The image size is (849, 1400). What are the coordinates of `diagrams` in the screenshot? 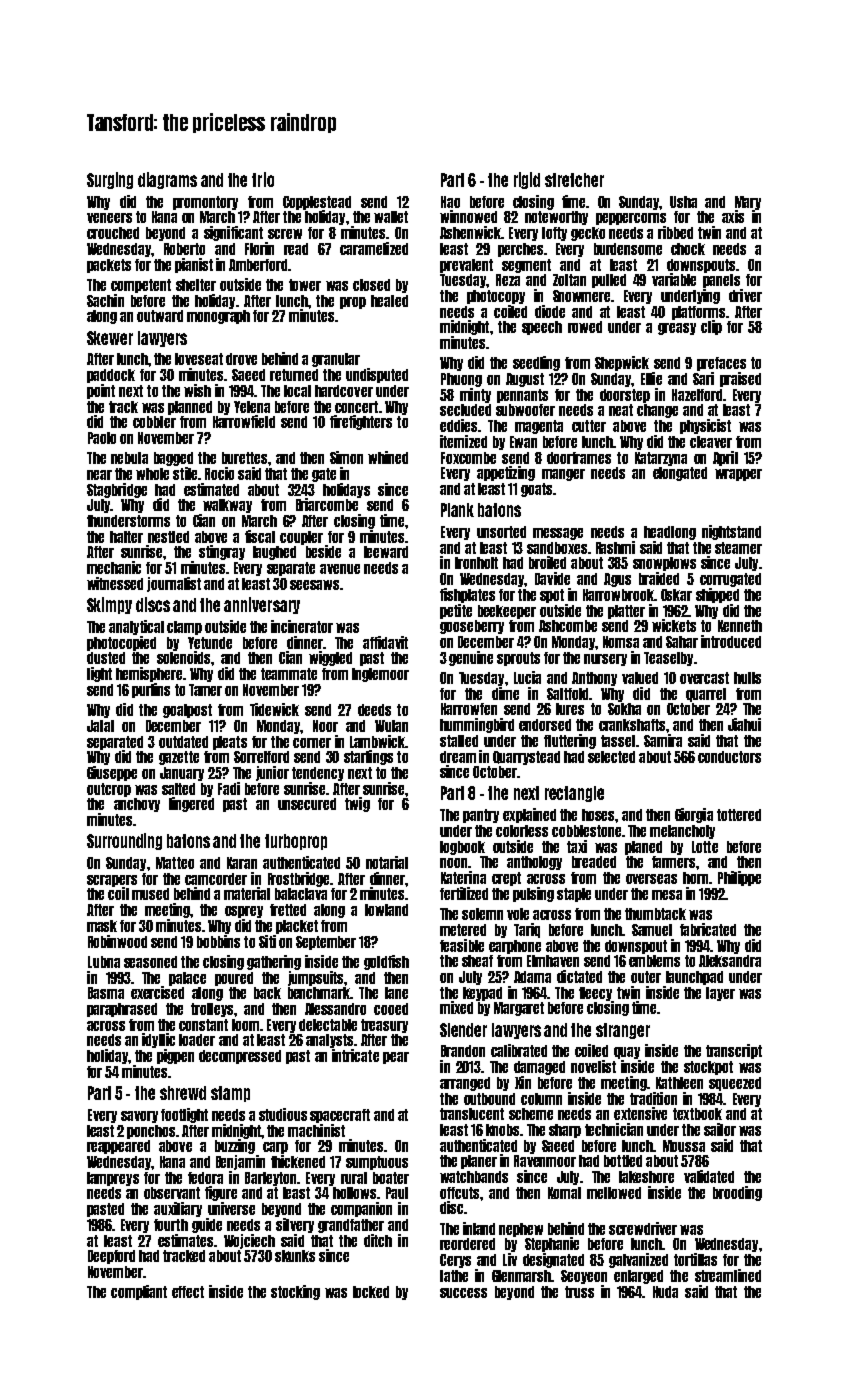 It's located at (167, 180).
